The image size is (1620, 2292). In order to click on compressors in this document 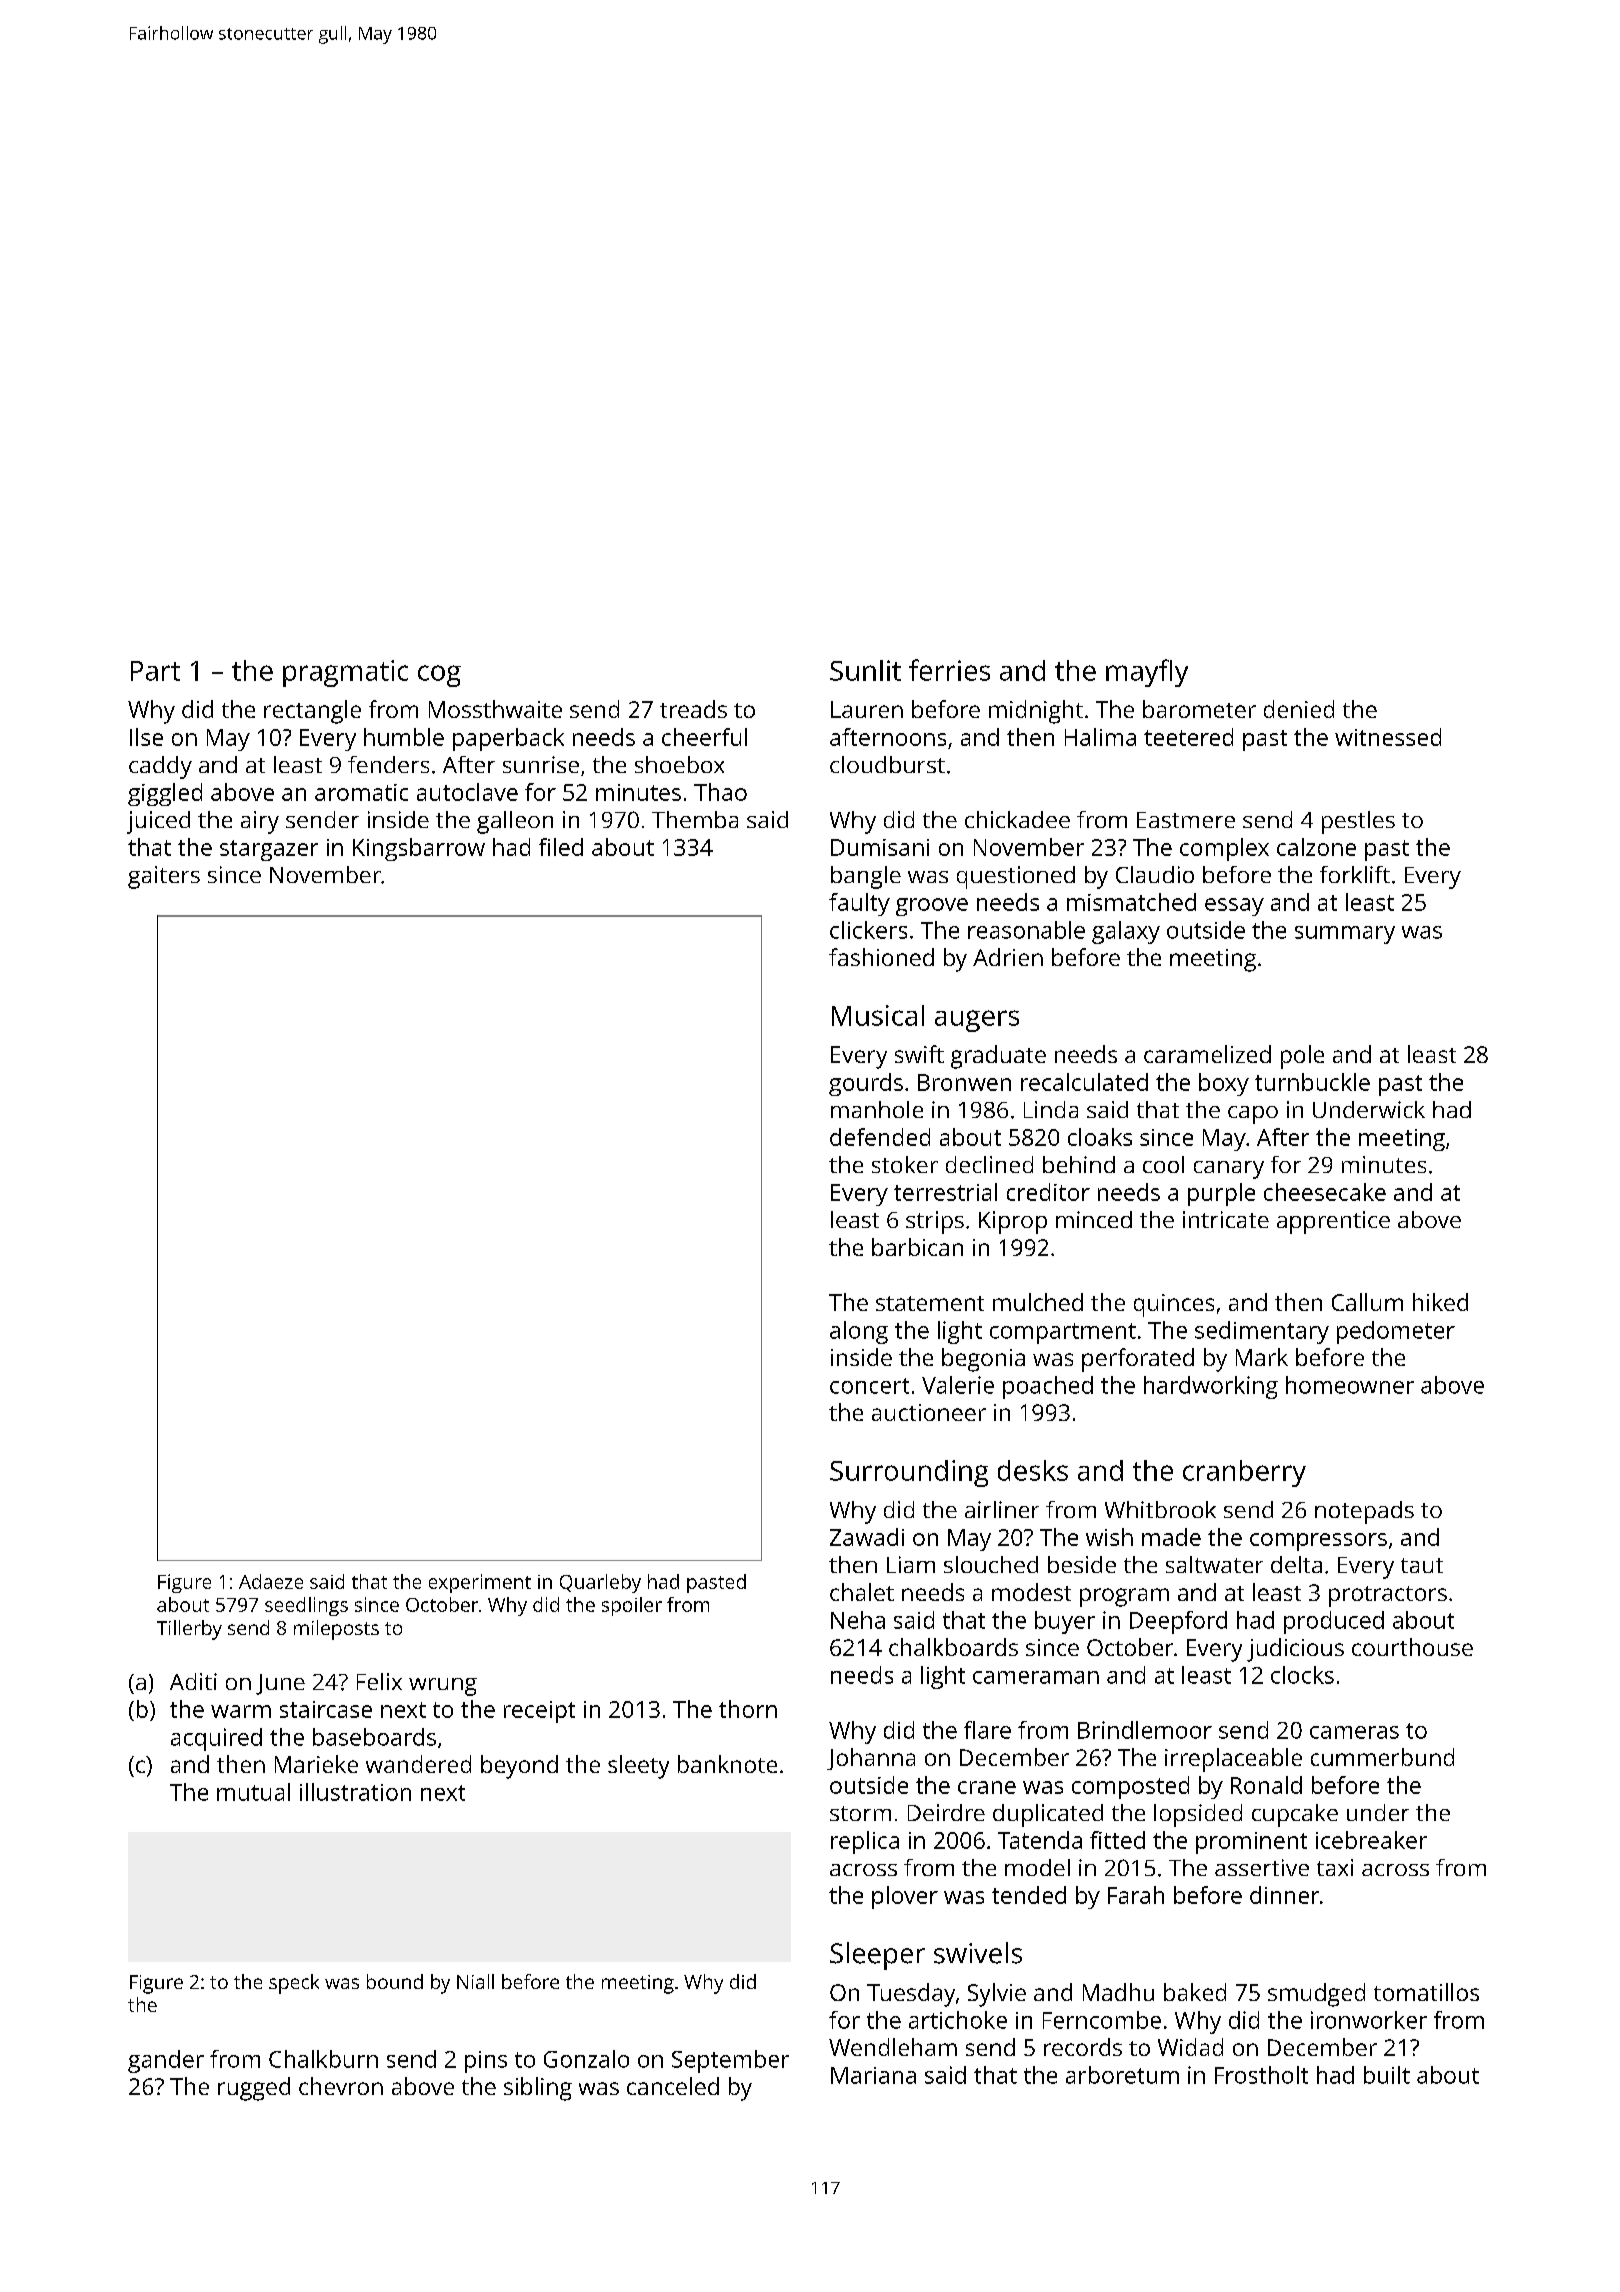, I will do `click(1318, 1542)`.
